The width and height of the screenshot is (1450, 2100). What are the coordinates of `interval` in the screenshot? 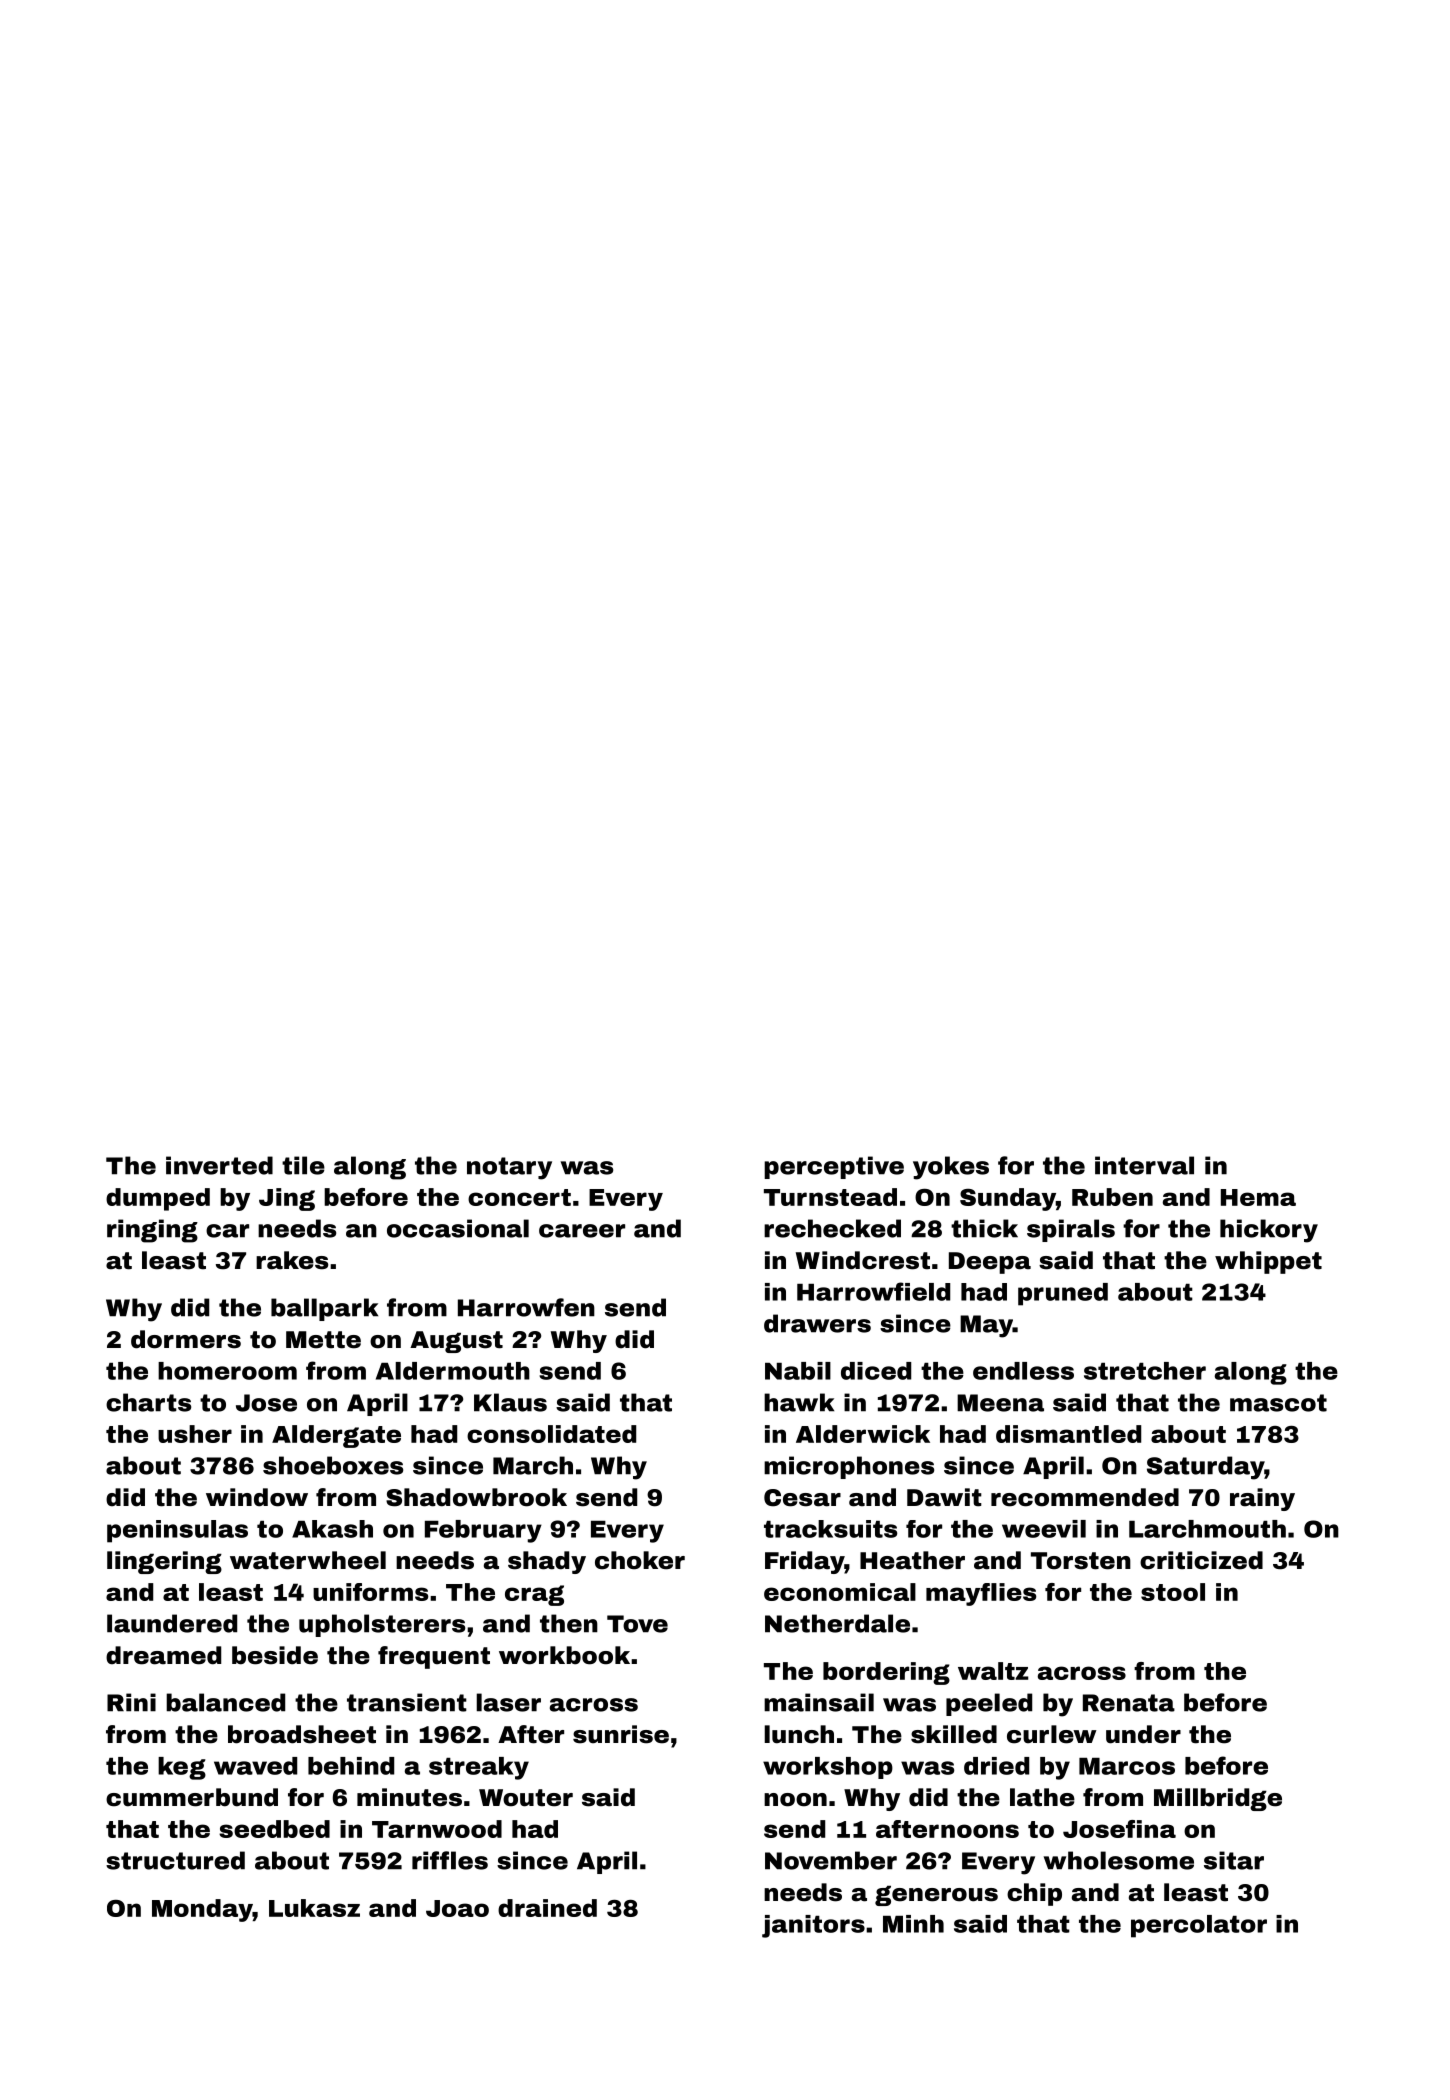 It's located at (1144, 1165).
